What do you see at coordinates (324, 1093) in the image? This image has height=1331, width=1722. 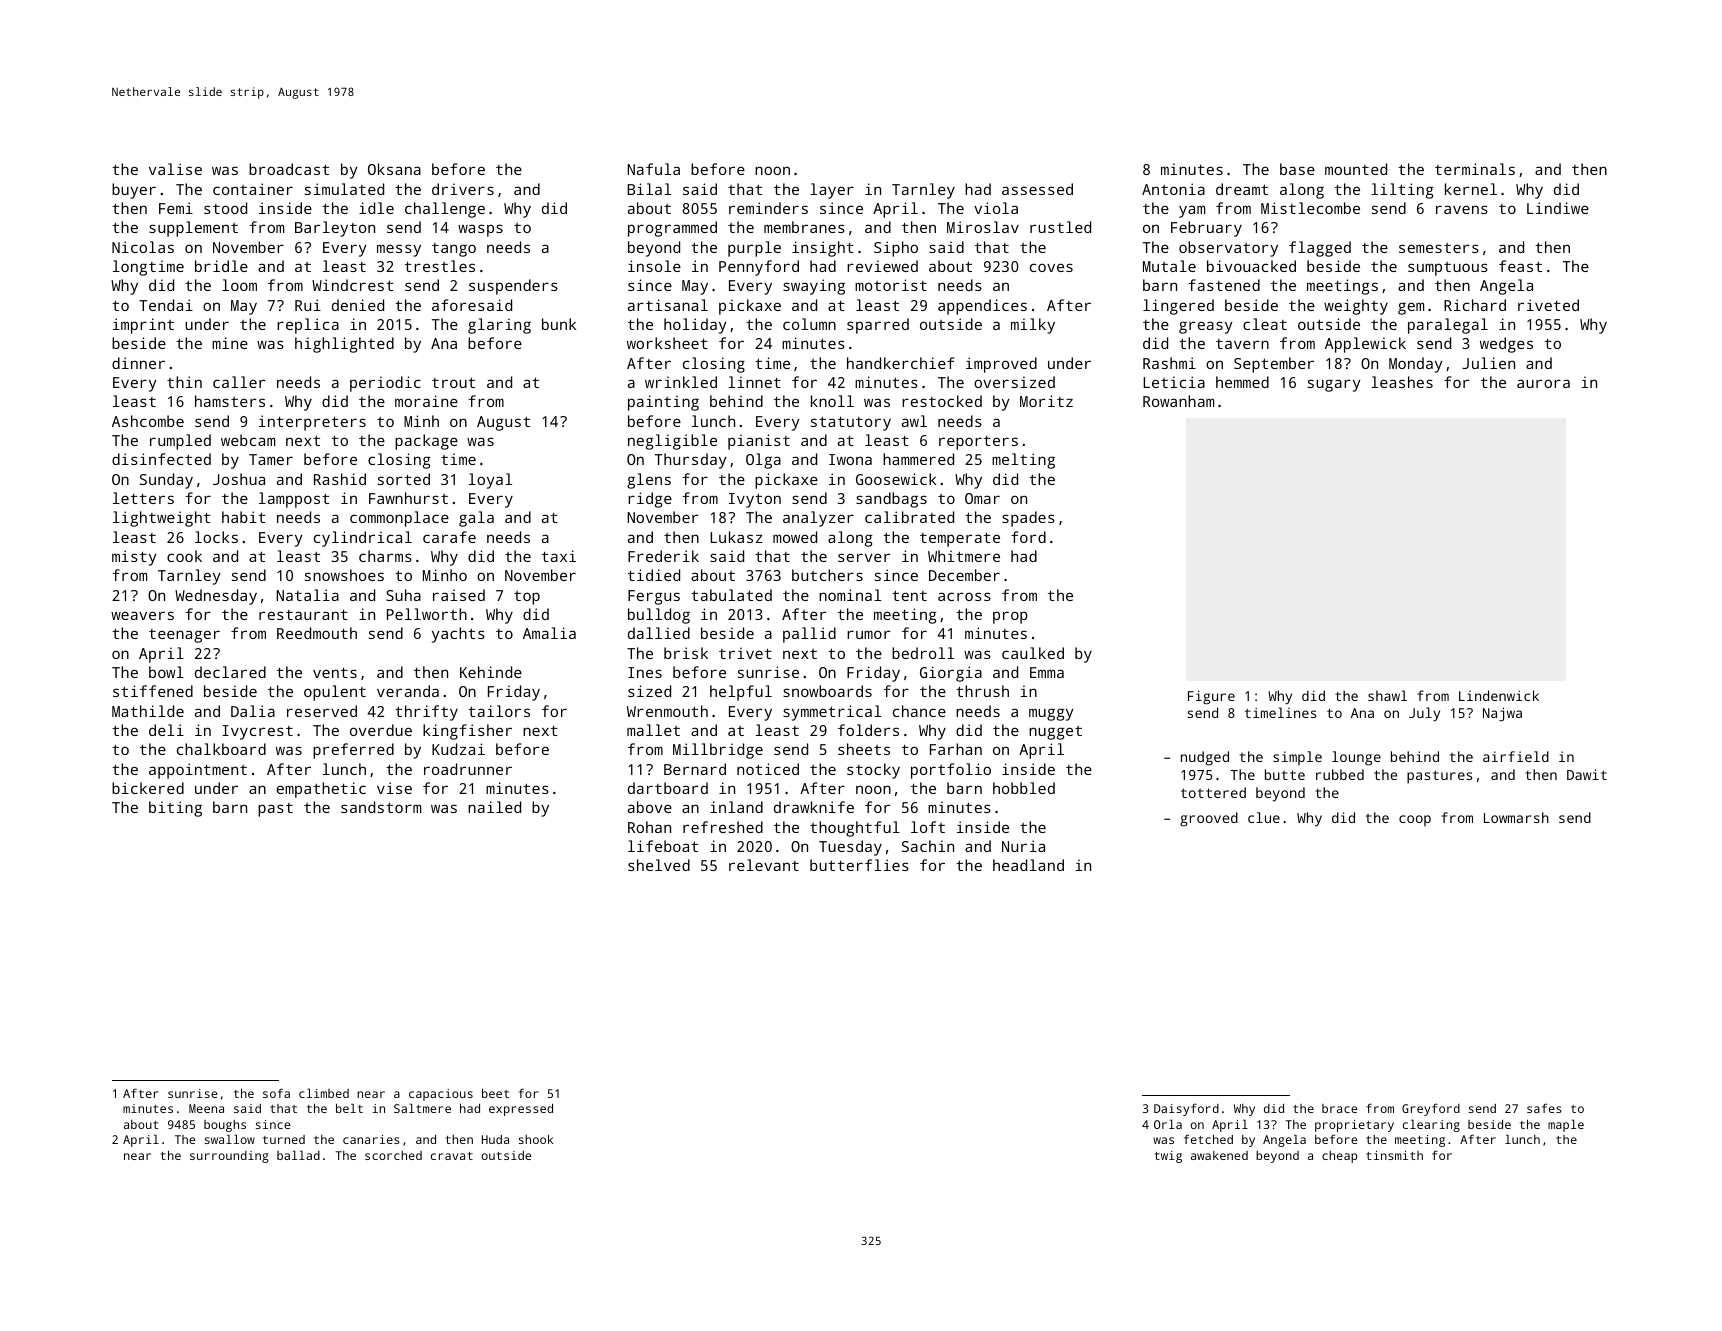 I see `climbed` at bounding box center [324, 1093].
